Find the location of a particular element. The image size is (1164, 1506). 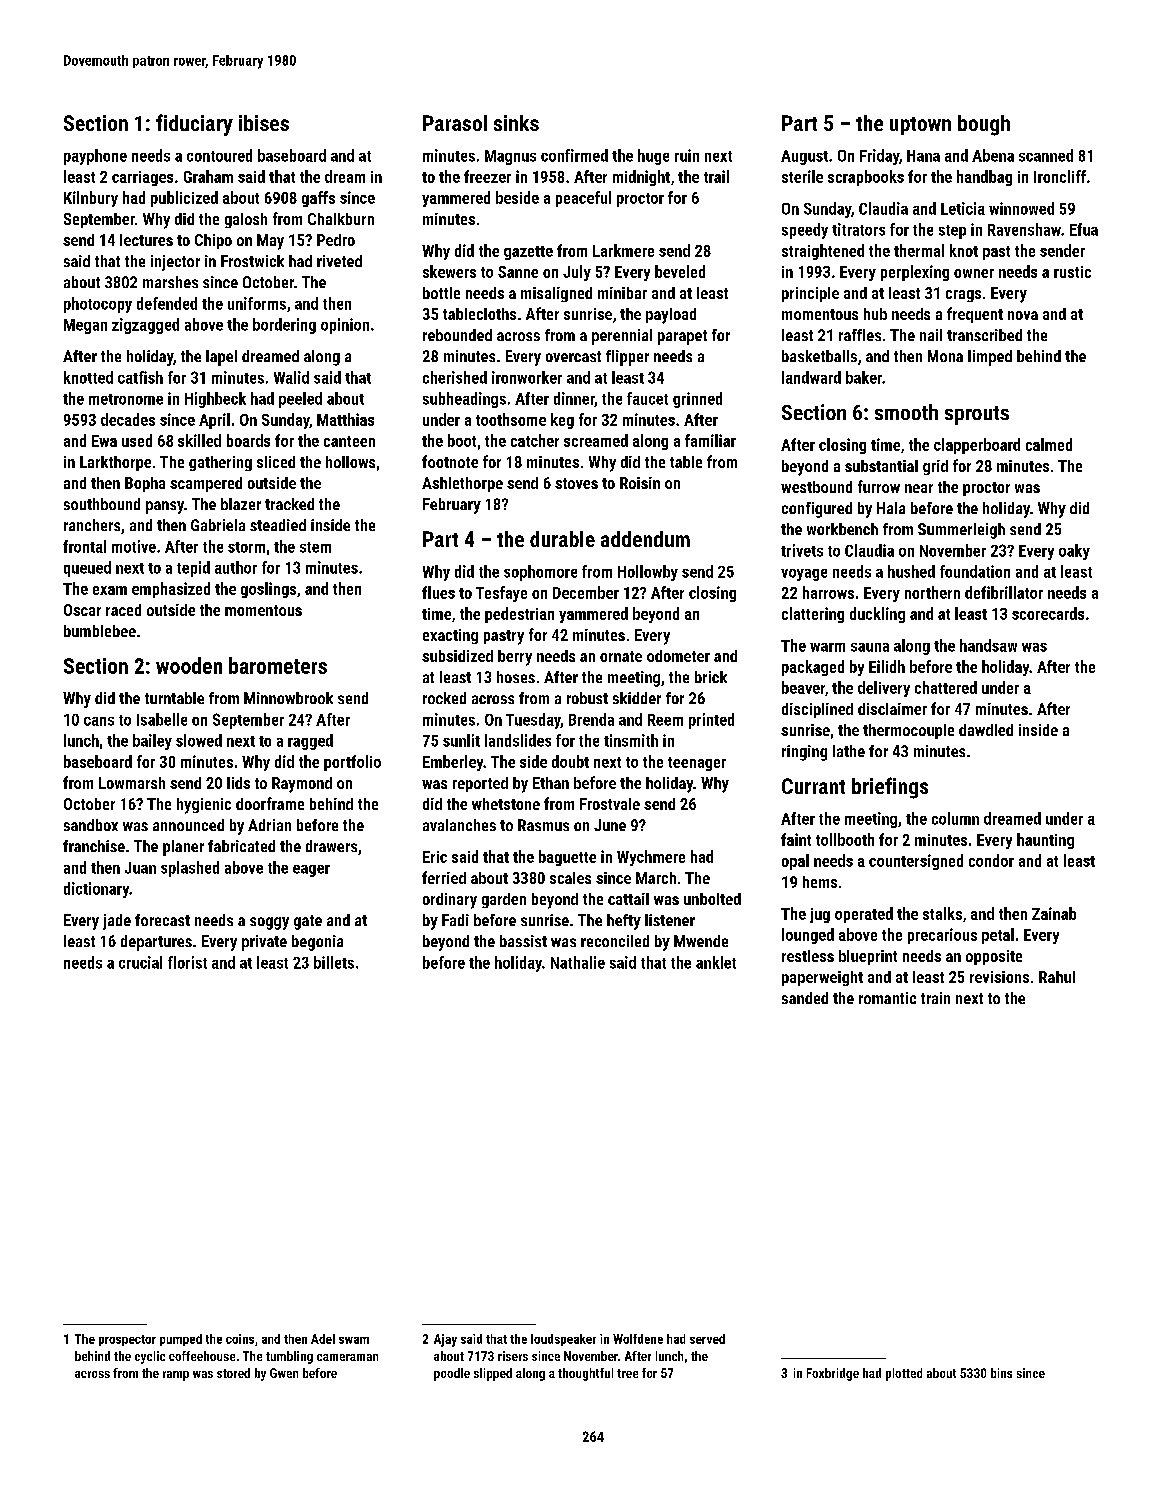

ramp is located at coordinates (176, 1376).
